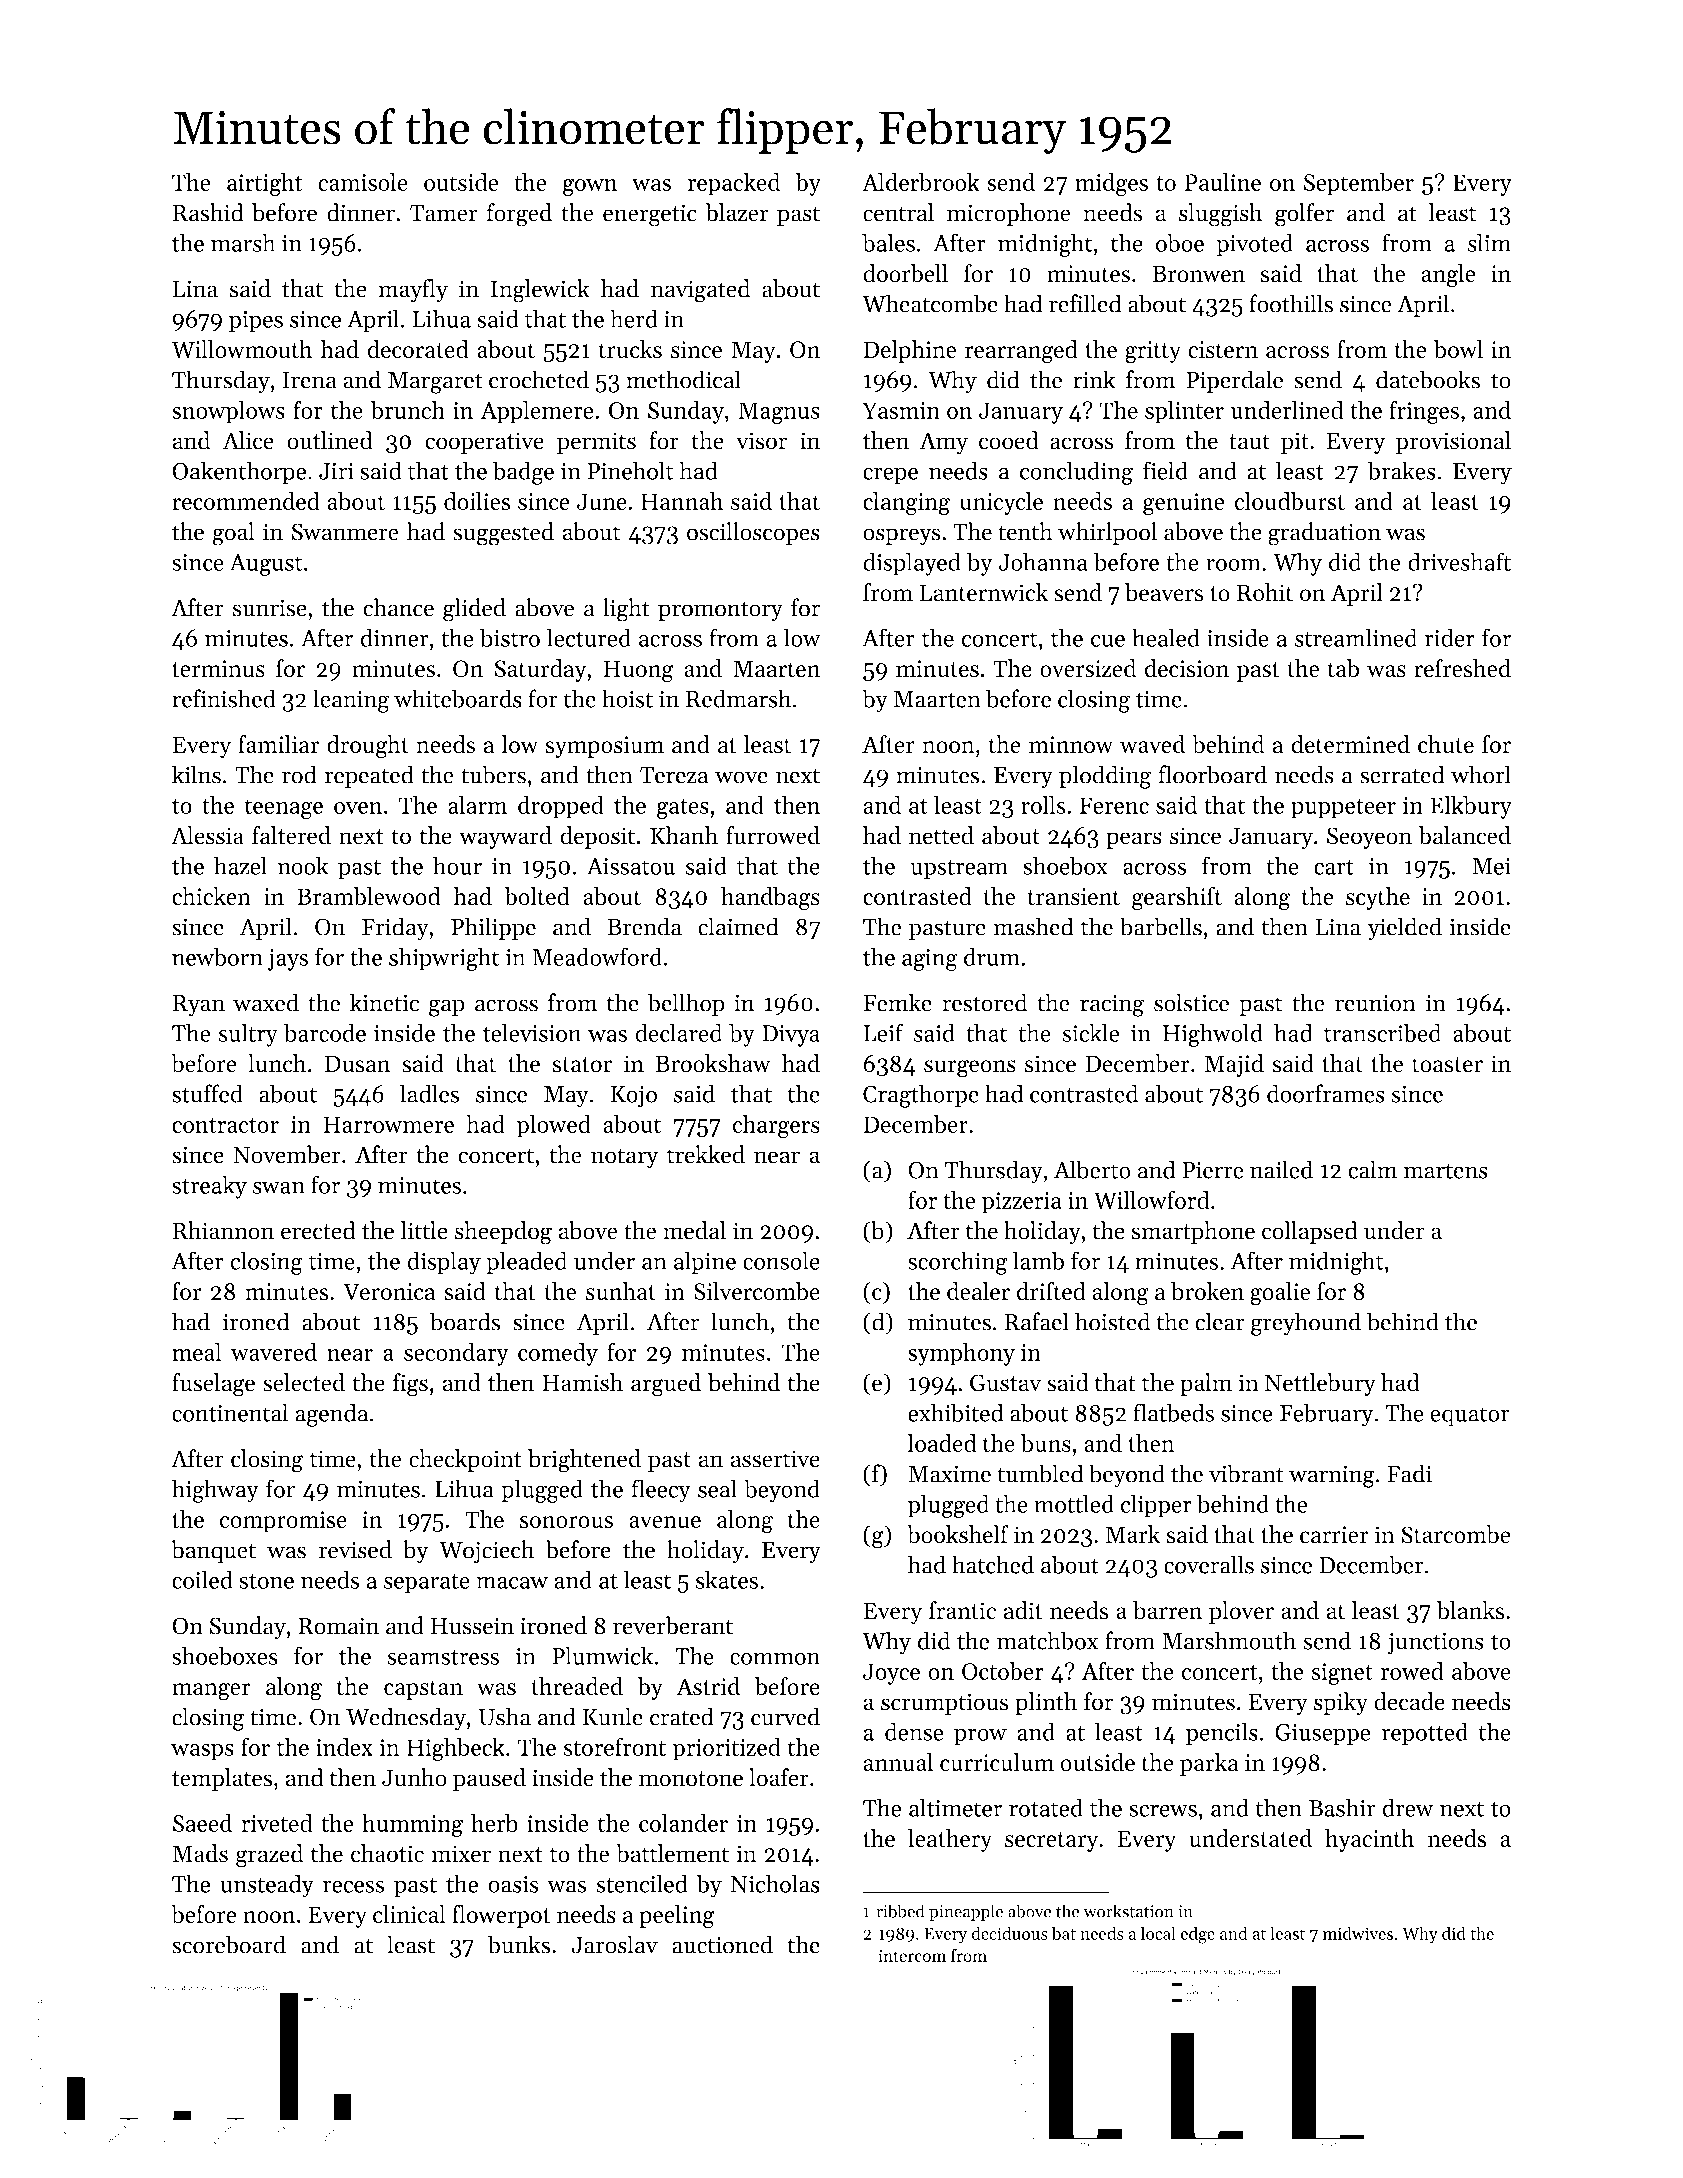 Image resolution: width=1683 pixels, height=2178 pixels. Describe the element at coordinates (736, 212) in the screenshot. I see `blazer` at that location.
